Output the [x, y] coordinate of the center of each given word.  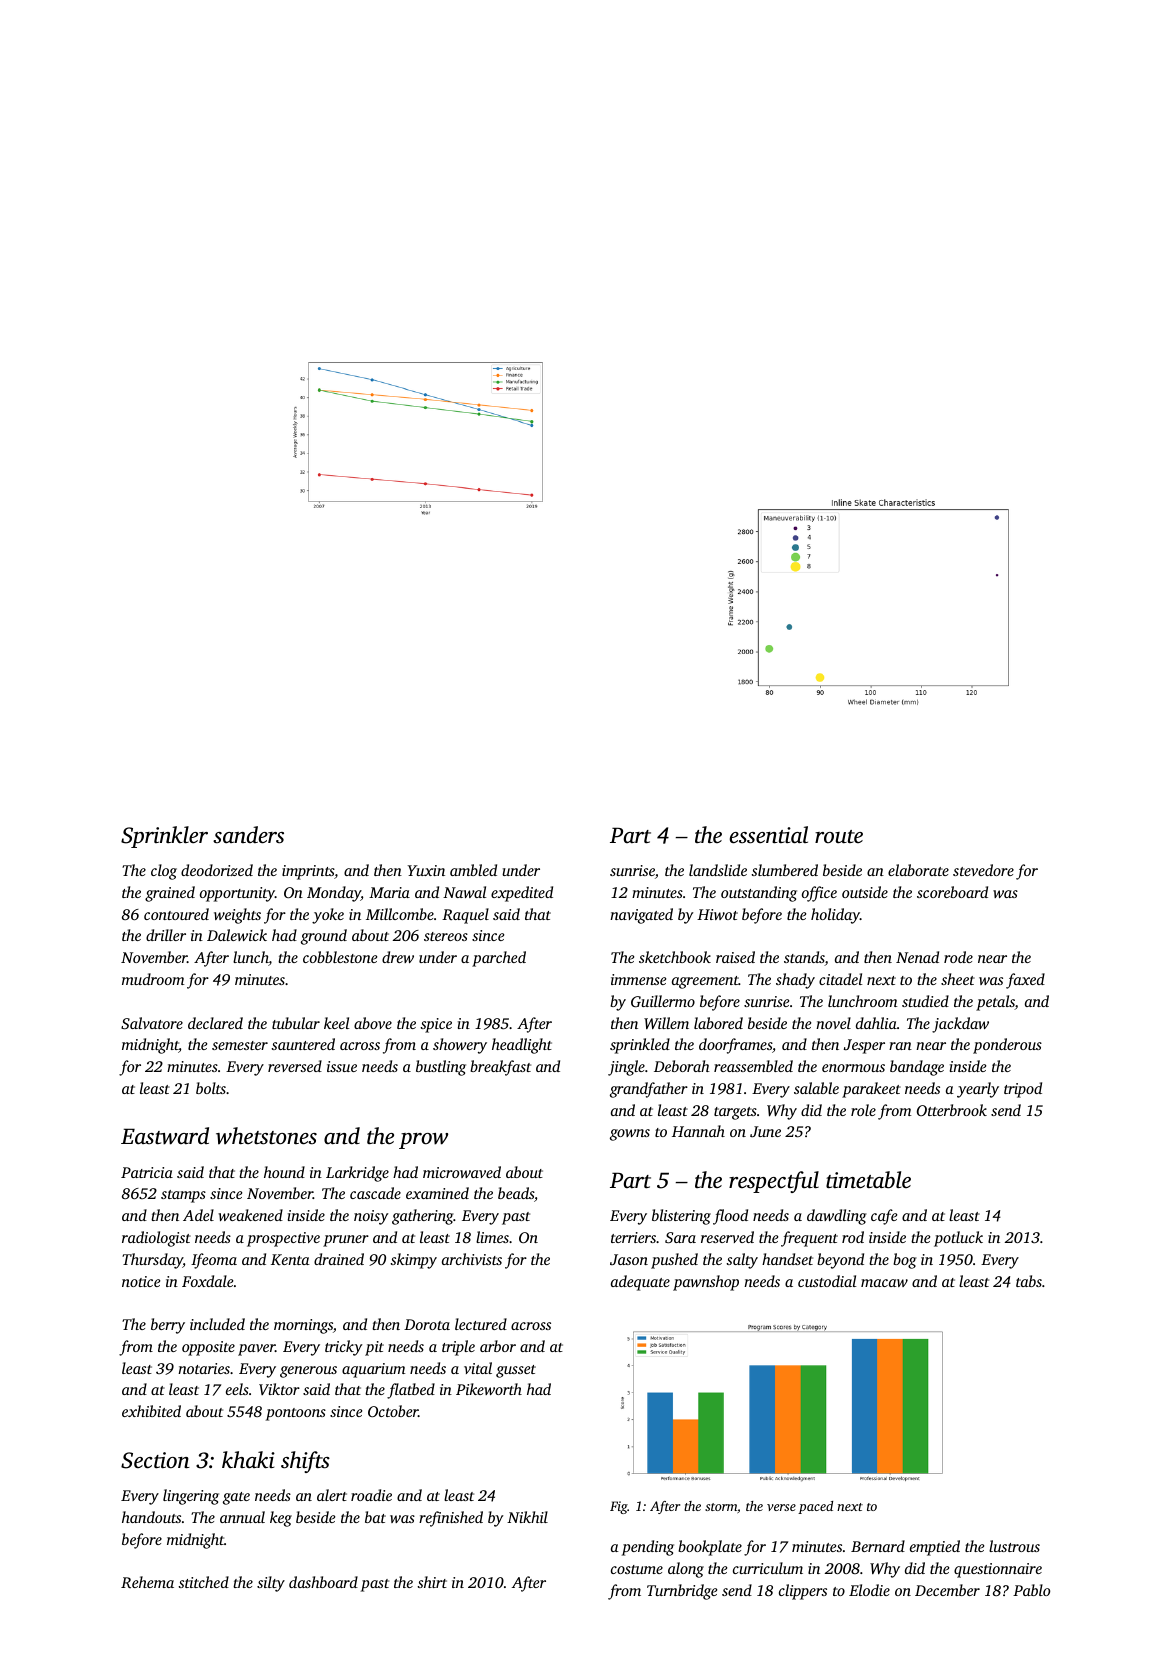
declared [215, 1023]
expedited [522, 894]
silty [271, 1584]
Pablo [1031, 1590]
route [839, 837]
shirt [432, 1582]
